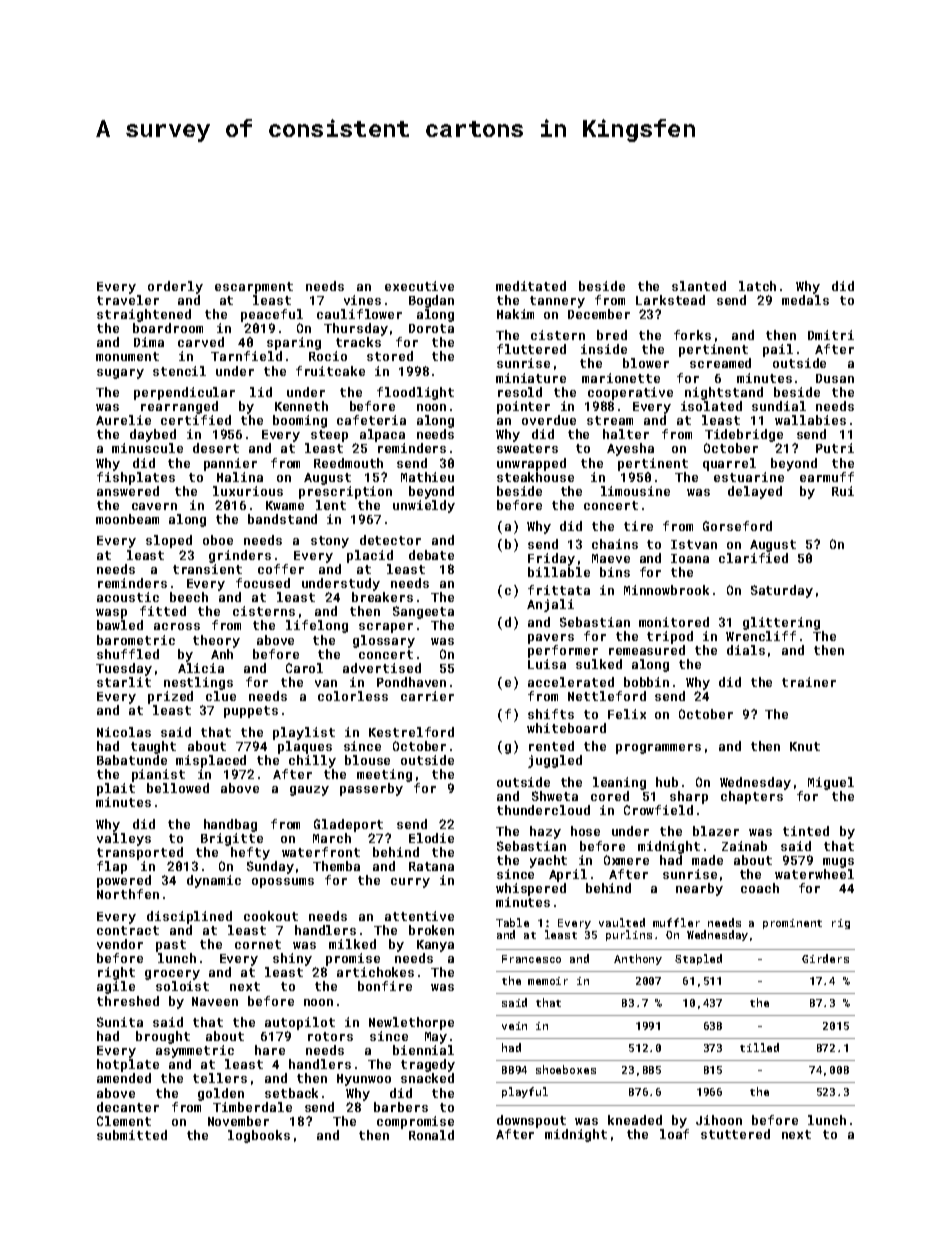 This image has height=1233, width=952. Describe the element at coordinates (753, 558) in the image. I see `clarified` at that location.
